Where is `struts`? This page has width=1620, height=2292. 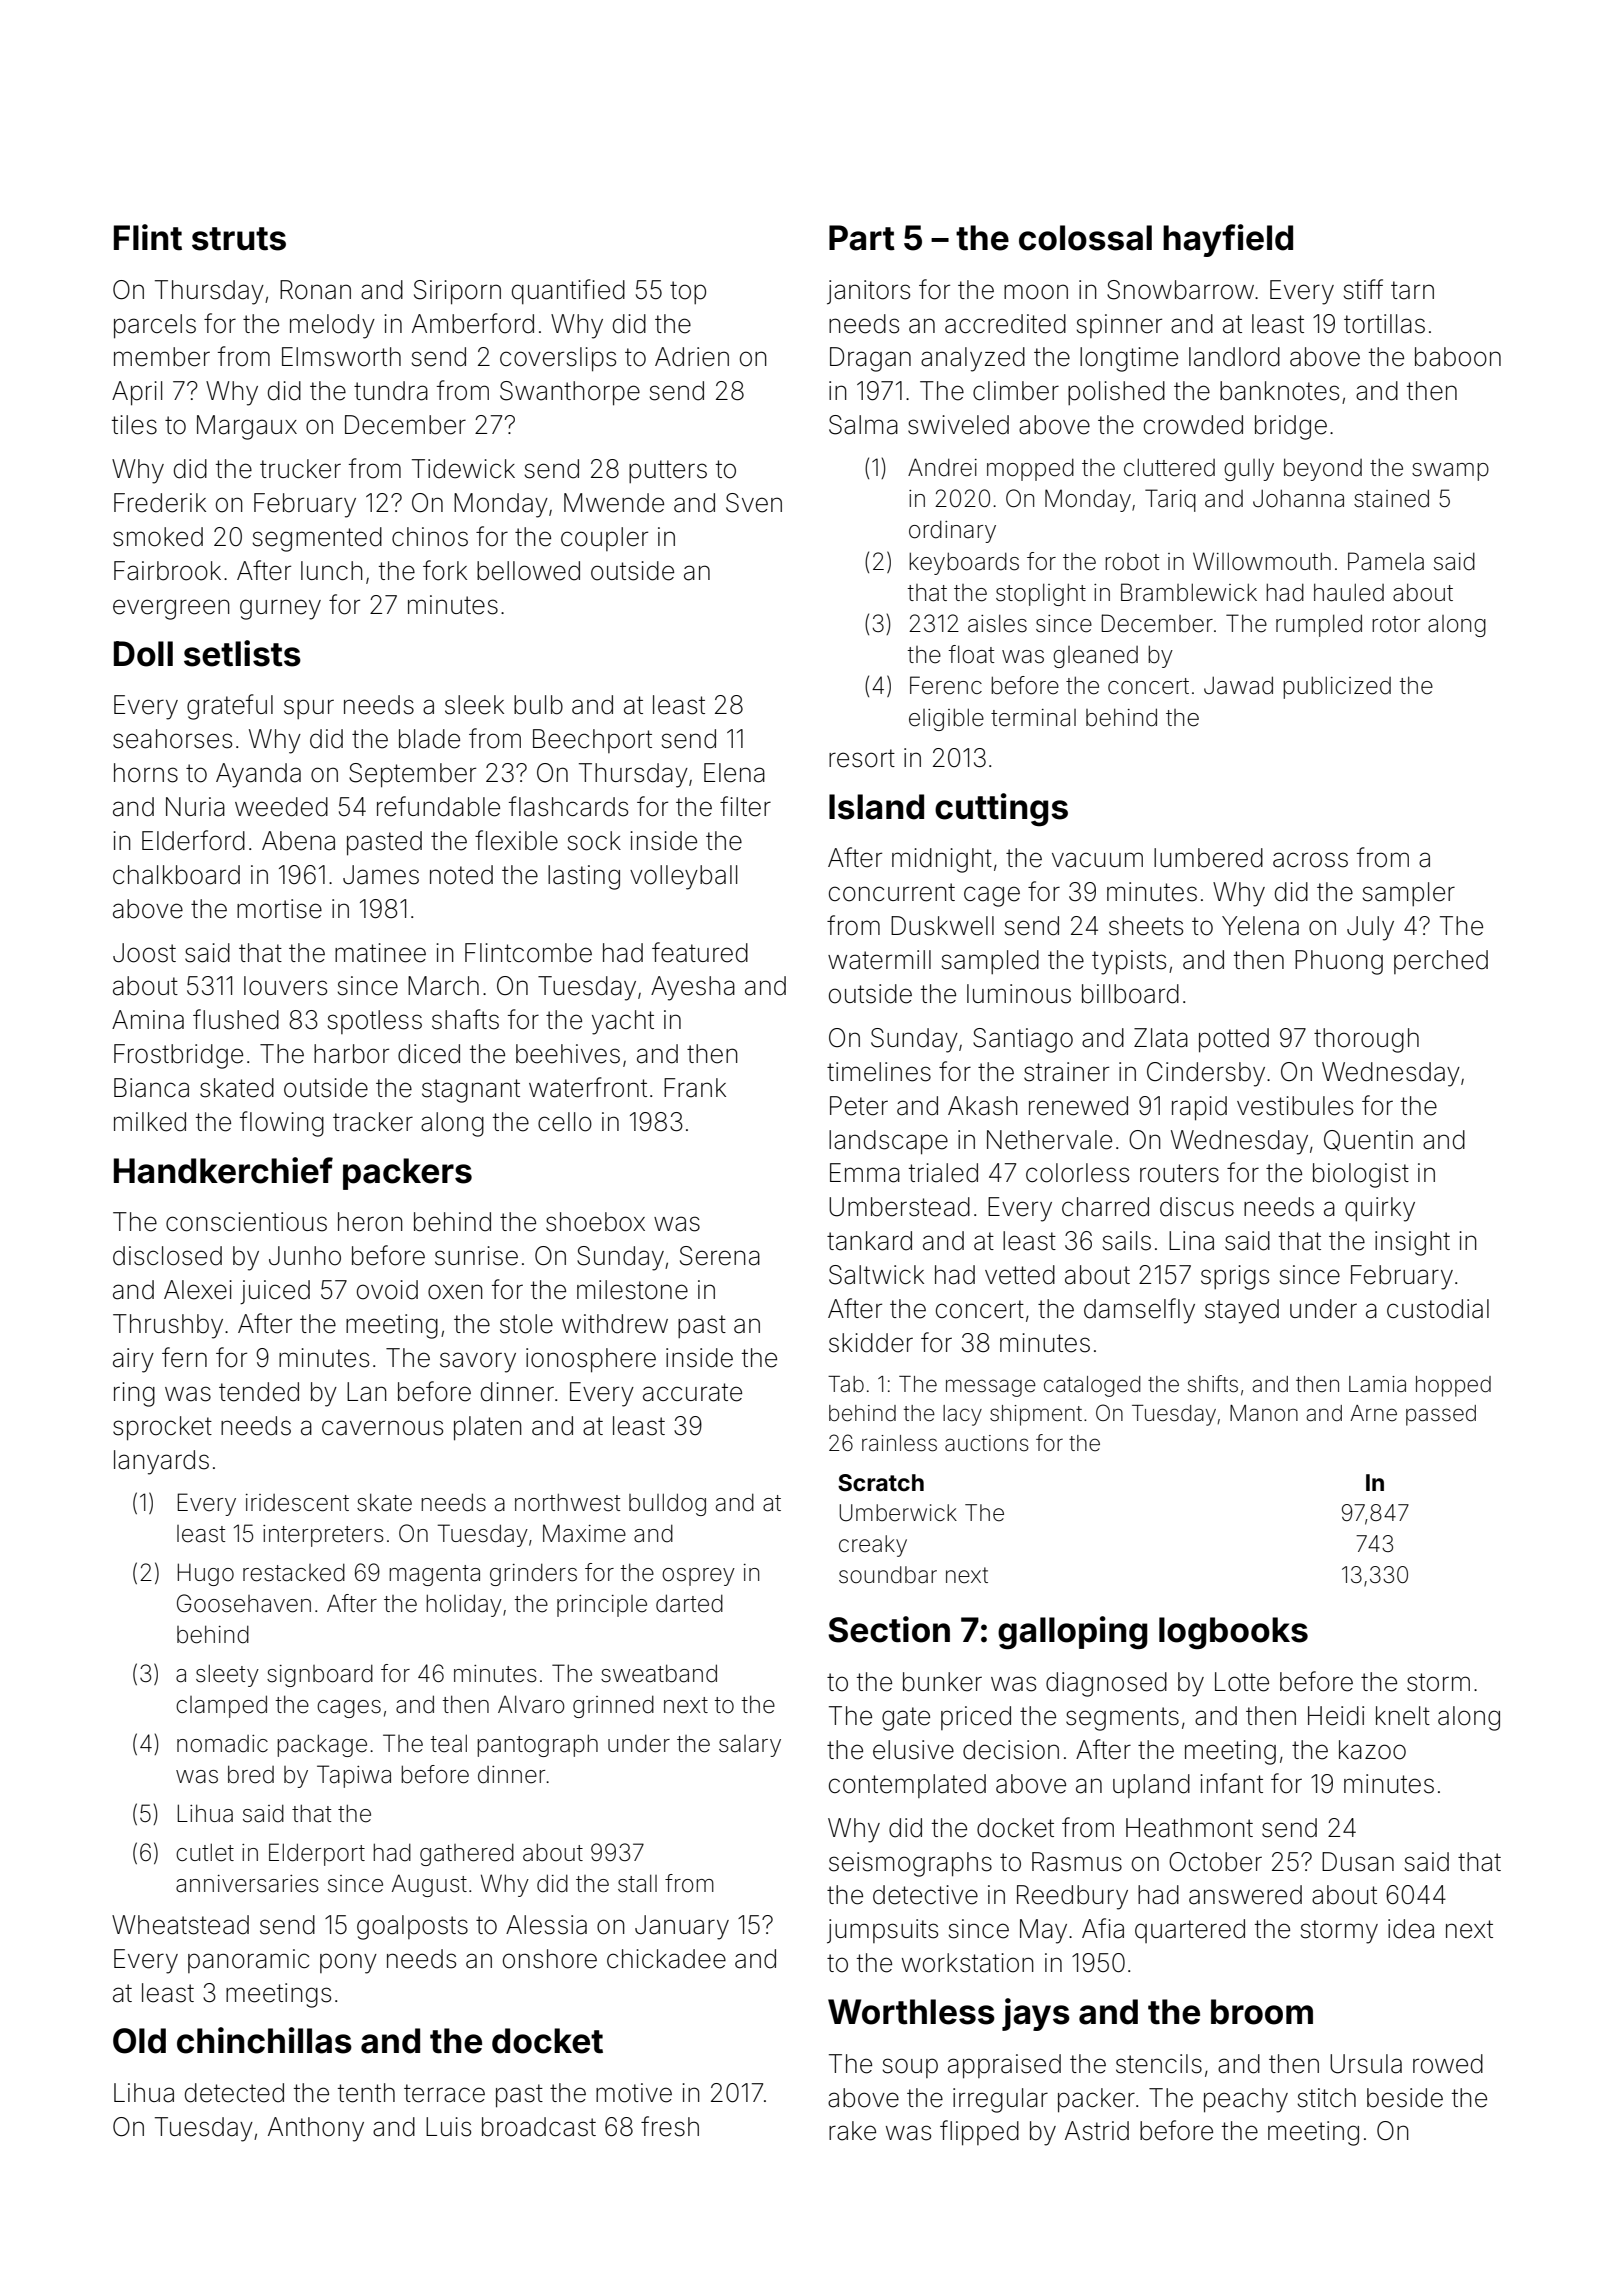 struts is located at coordinates (239, 239).
